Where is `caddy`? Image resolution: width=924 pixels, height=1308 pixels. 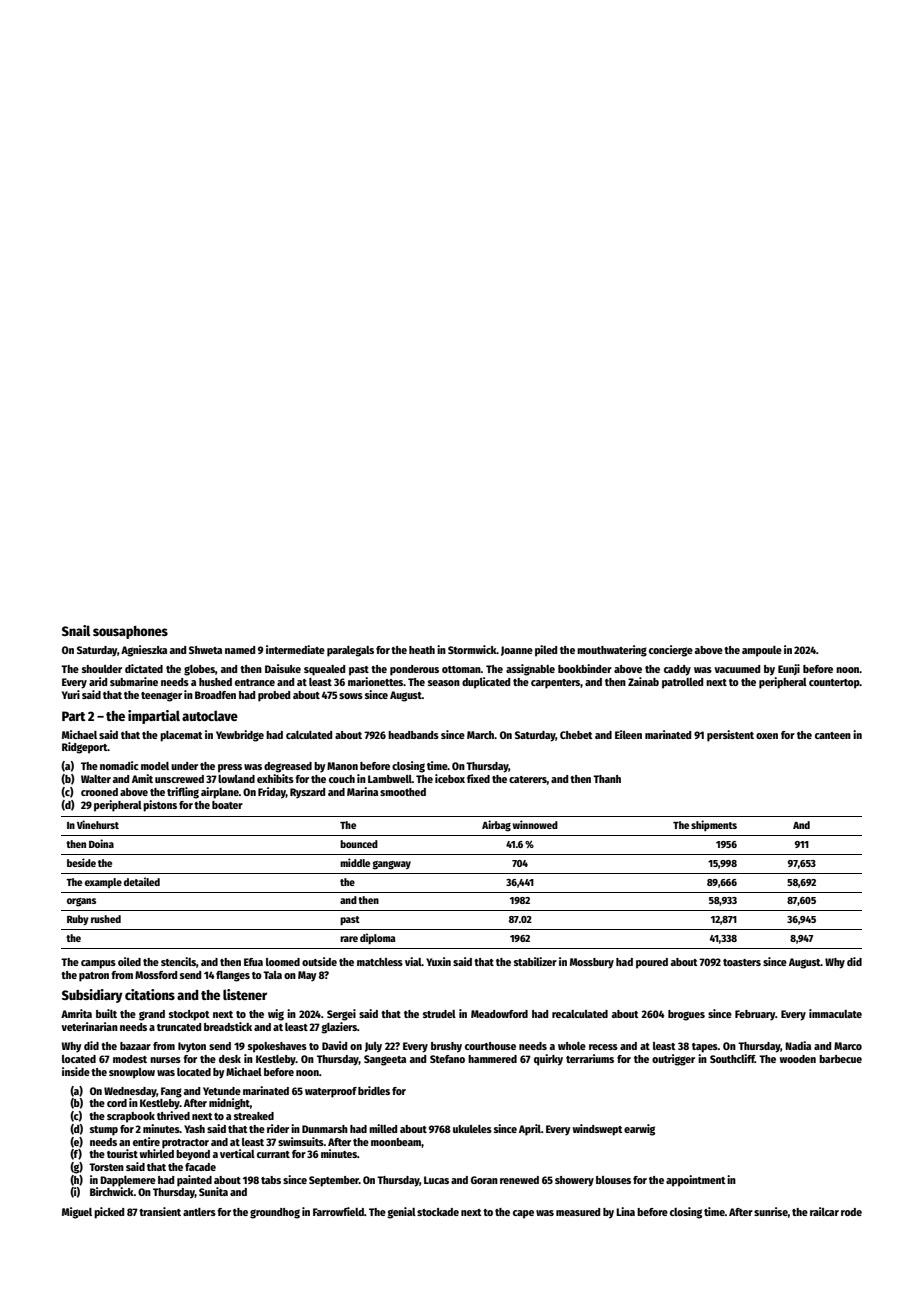 caddy is located at coordinates (677, 670).
